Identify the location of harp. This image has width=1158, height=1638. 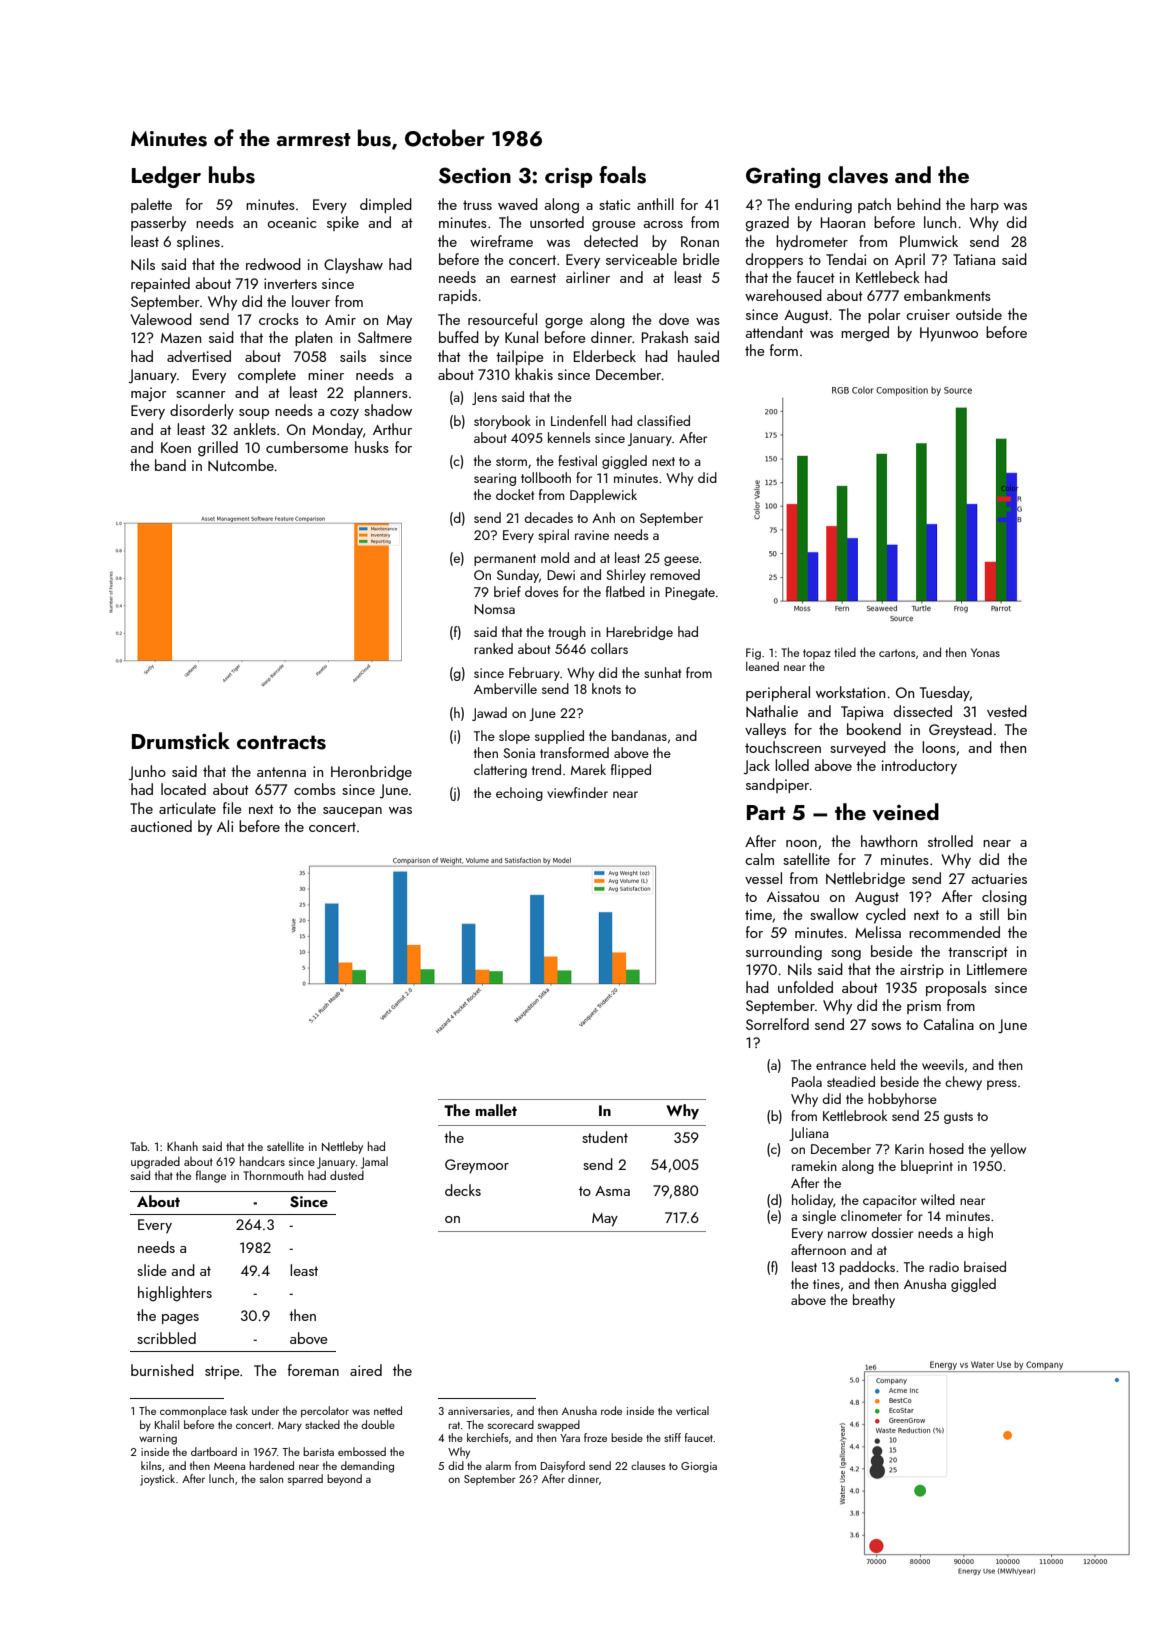
(985, 205).
